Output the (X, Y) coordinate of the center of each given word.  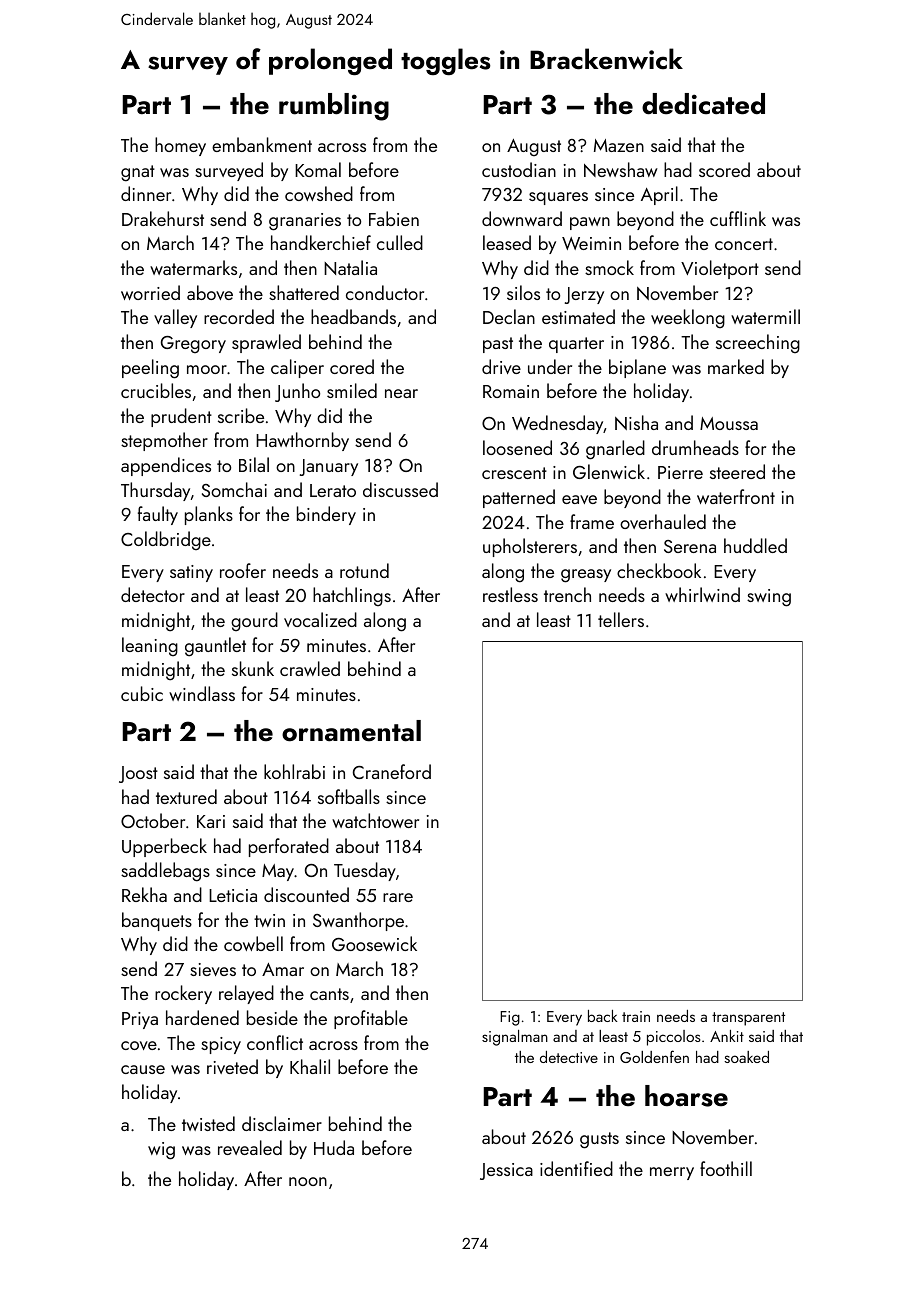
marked (736, 366)
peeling (150, 369)
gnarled (615, 450)
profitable (371, 1019)
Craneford (392, 771)
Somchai (234, 489)
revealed (250, 1147)
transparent (748, 1019)
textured (186, 796)
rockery (183, 994)
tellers (621, 619)
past (498, 345)
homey (180, 146)
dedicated (703, 104)
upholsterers (530, 547)
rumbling (334, 107)
